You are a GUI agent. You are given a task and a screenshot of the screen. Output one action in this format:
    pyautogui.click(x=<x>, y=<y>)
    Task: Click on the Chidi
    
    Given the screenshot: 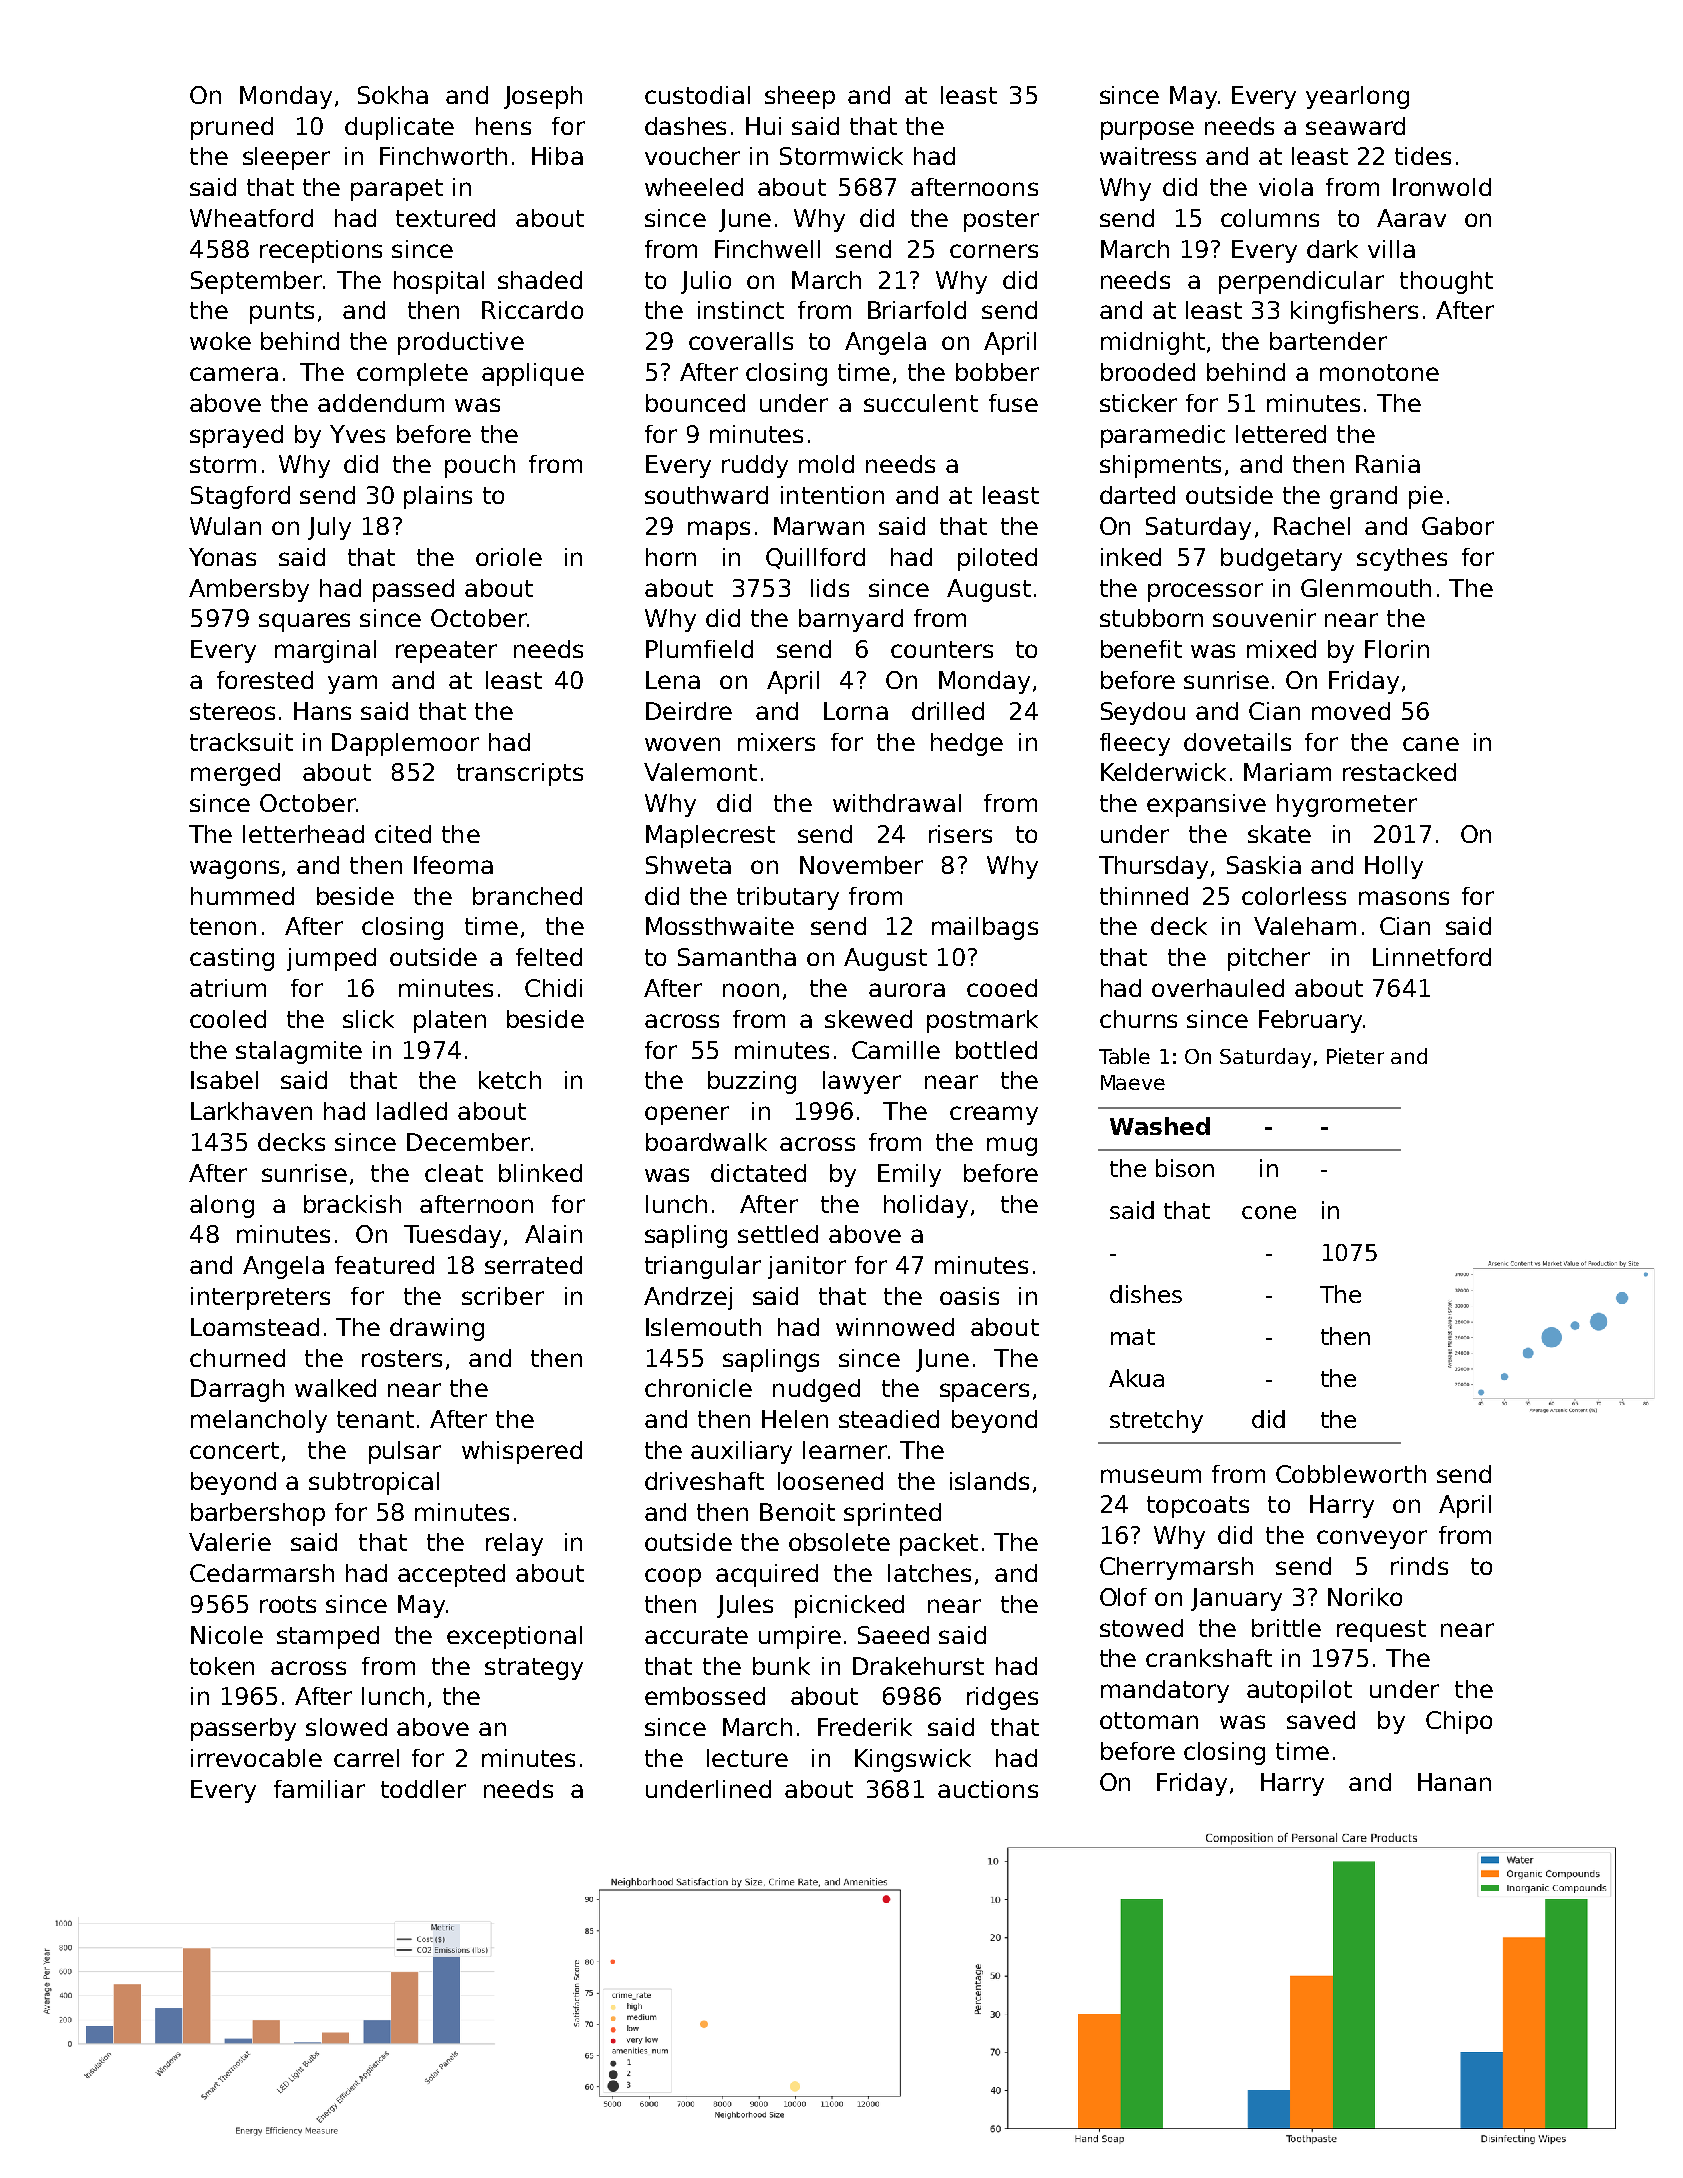 What is the action you would take?
    pyautogui.click(x=553, y=988)
